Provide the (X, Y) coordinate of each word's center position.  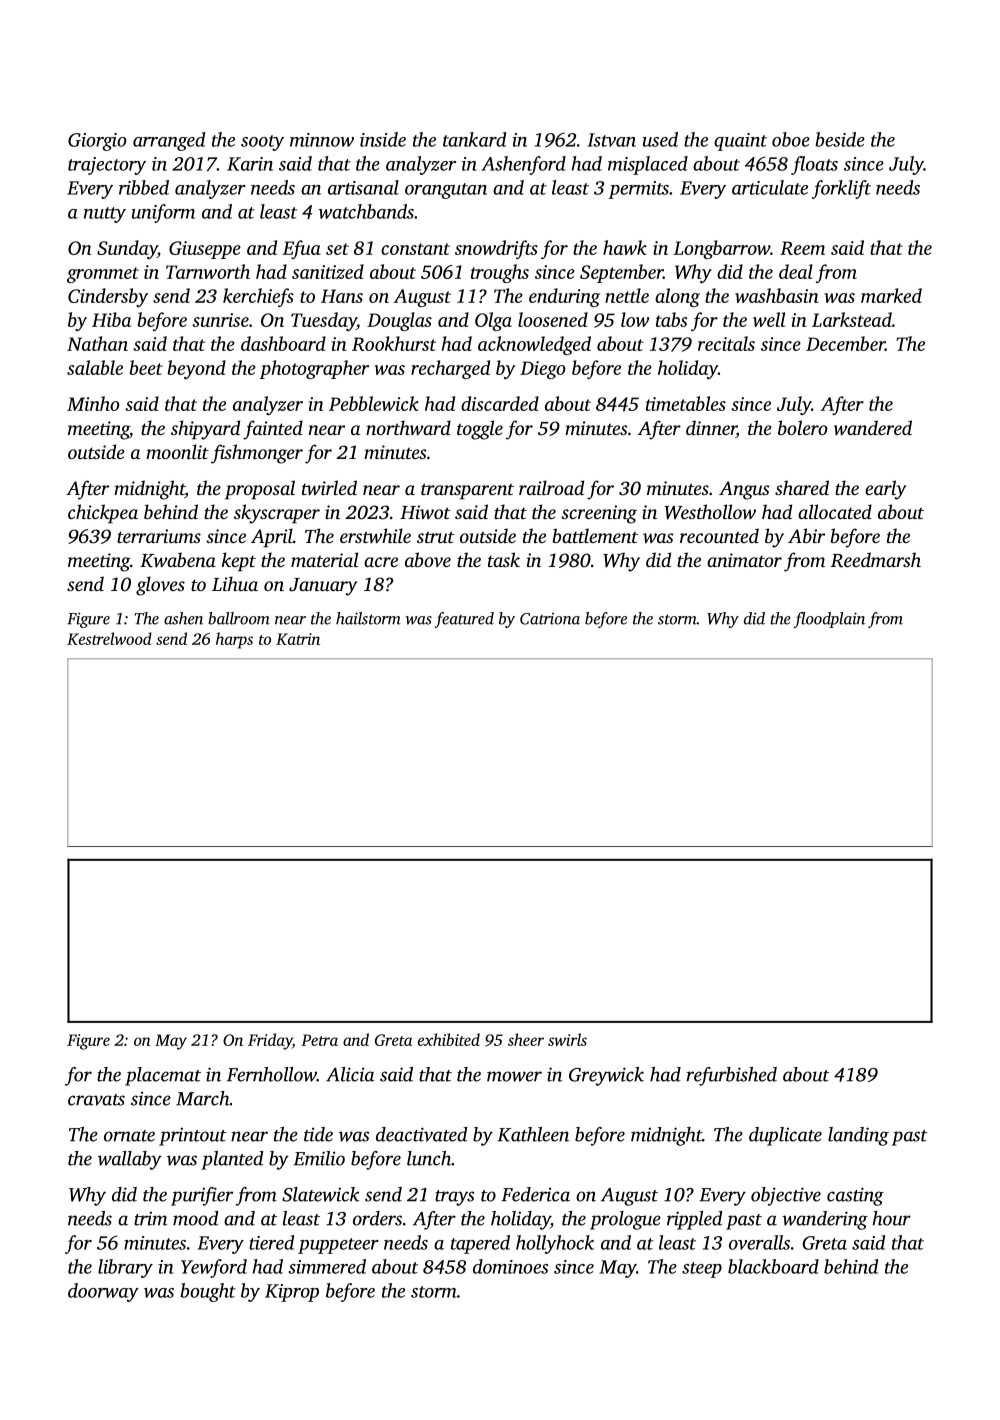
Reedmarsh (876, 560)
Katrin (298, 639)
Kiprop (292, 1293)
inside (383, 139)
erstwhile (375, 535)
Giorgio (97, 142)
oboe (791, 139)
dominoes (510, 1266)
